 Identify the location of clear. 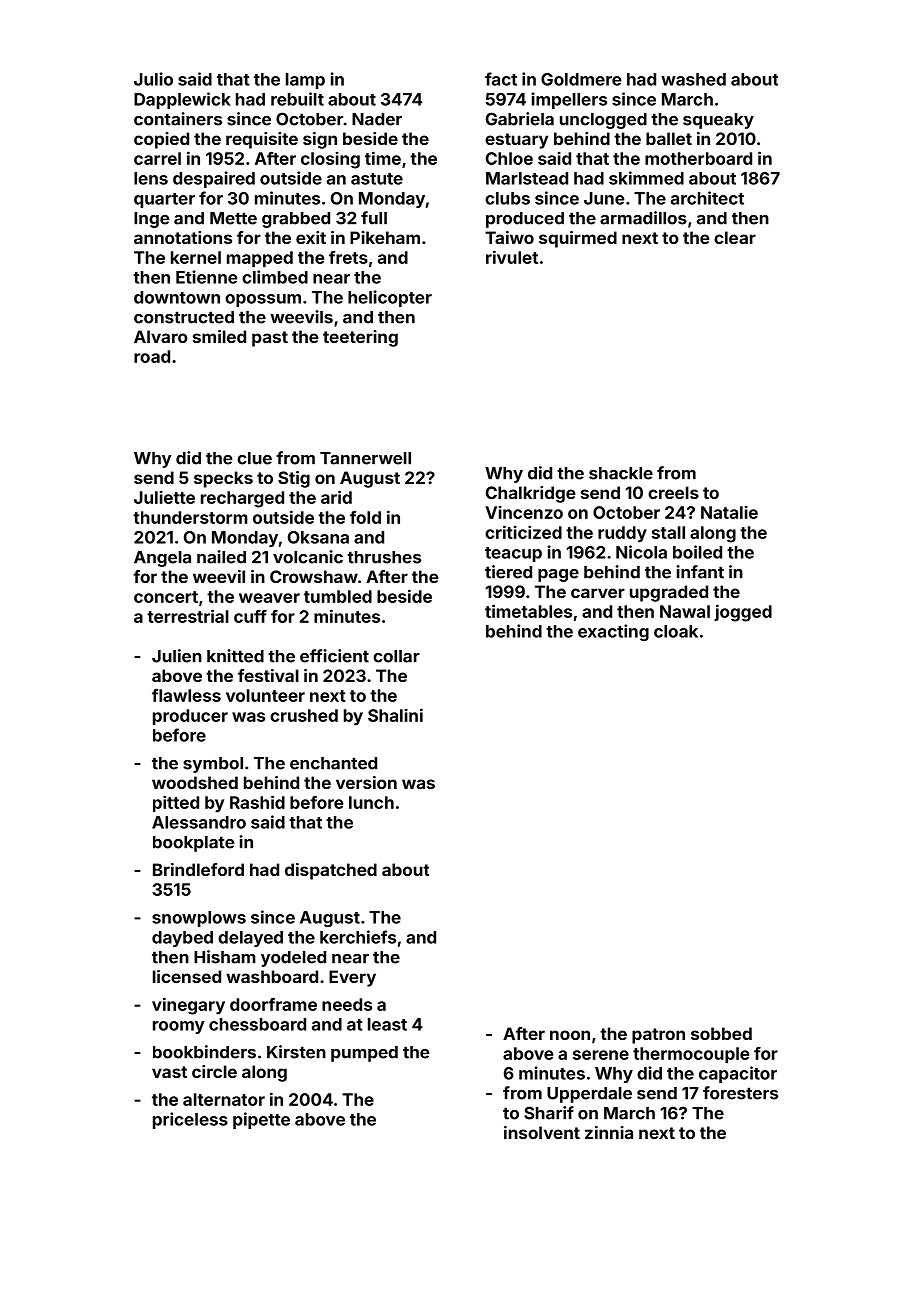
(735, 237).
